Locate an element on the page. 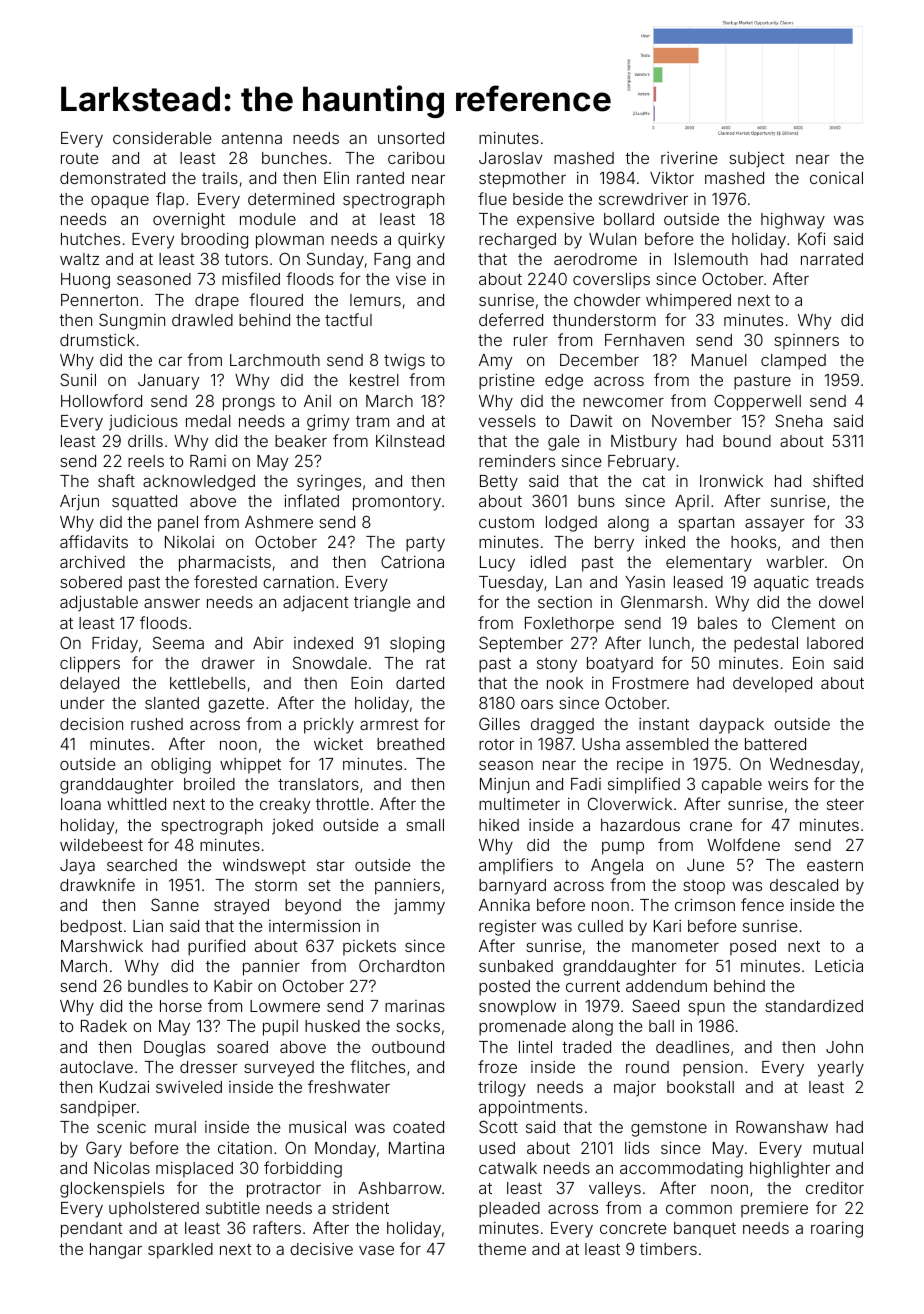 This document has width=924, height=1314. timbers is located at coordinates (668, 1249).
